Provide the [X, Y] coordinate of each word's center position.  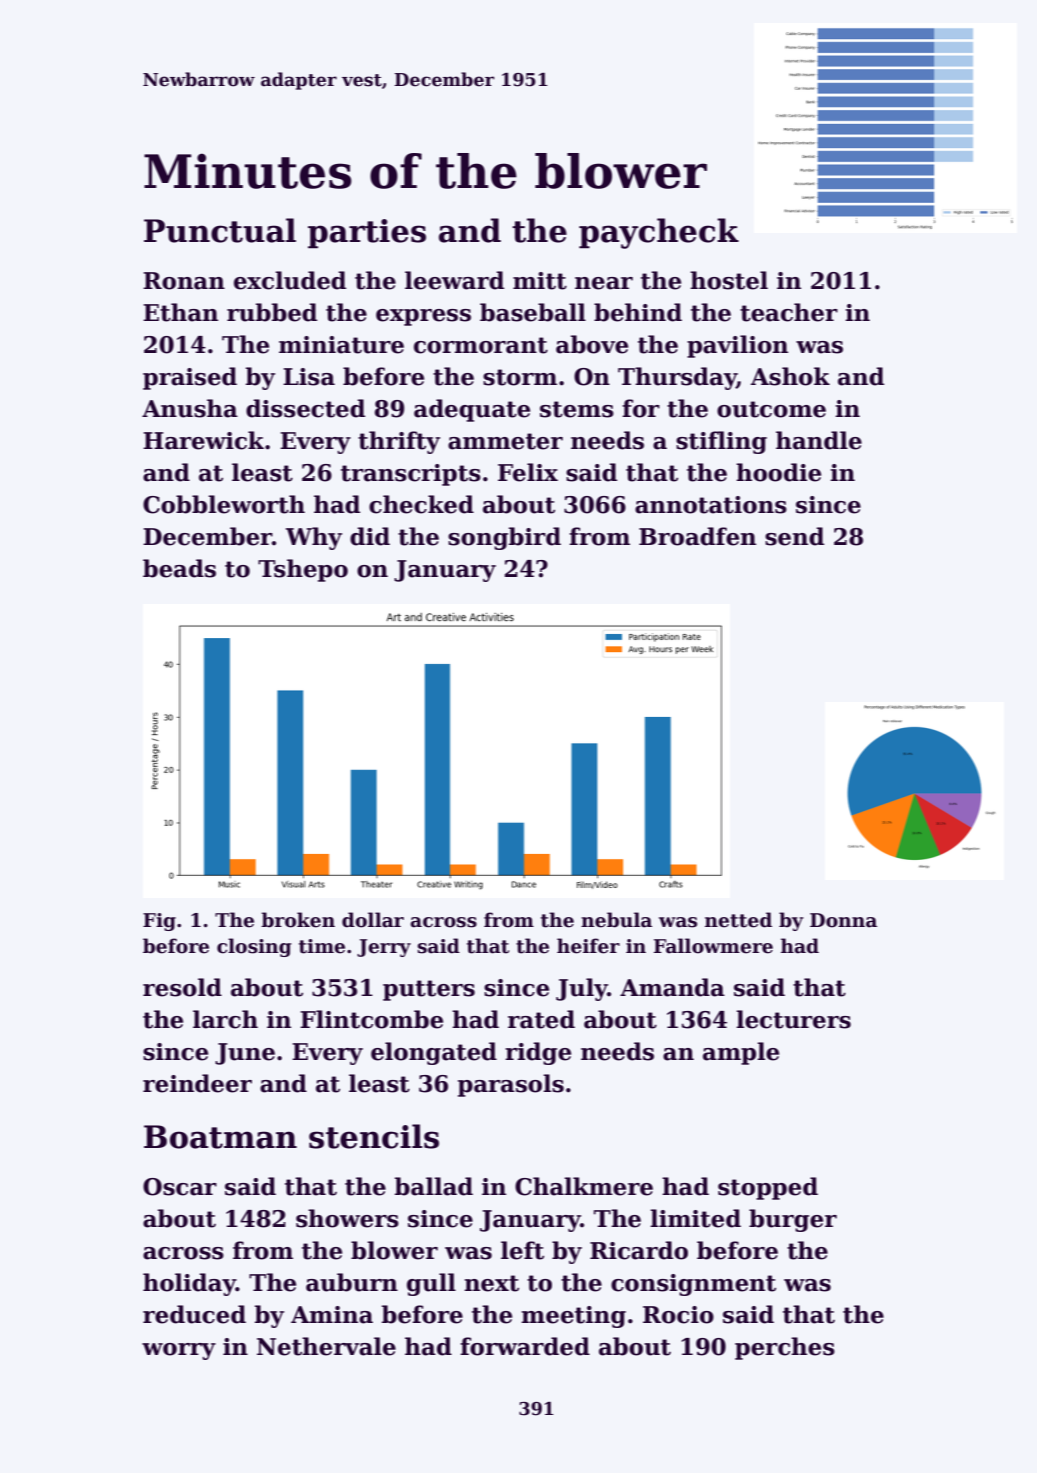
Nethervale [326, 1346]
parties [367, 234]
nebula [616, 920]
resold [182, 987]
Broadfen [697, 536]
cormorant [481, 345]
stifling [721, 442]
